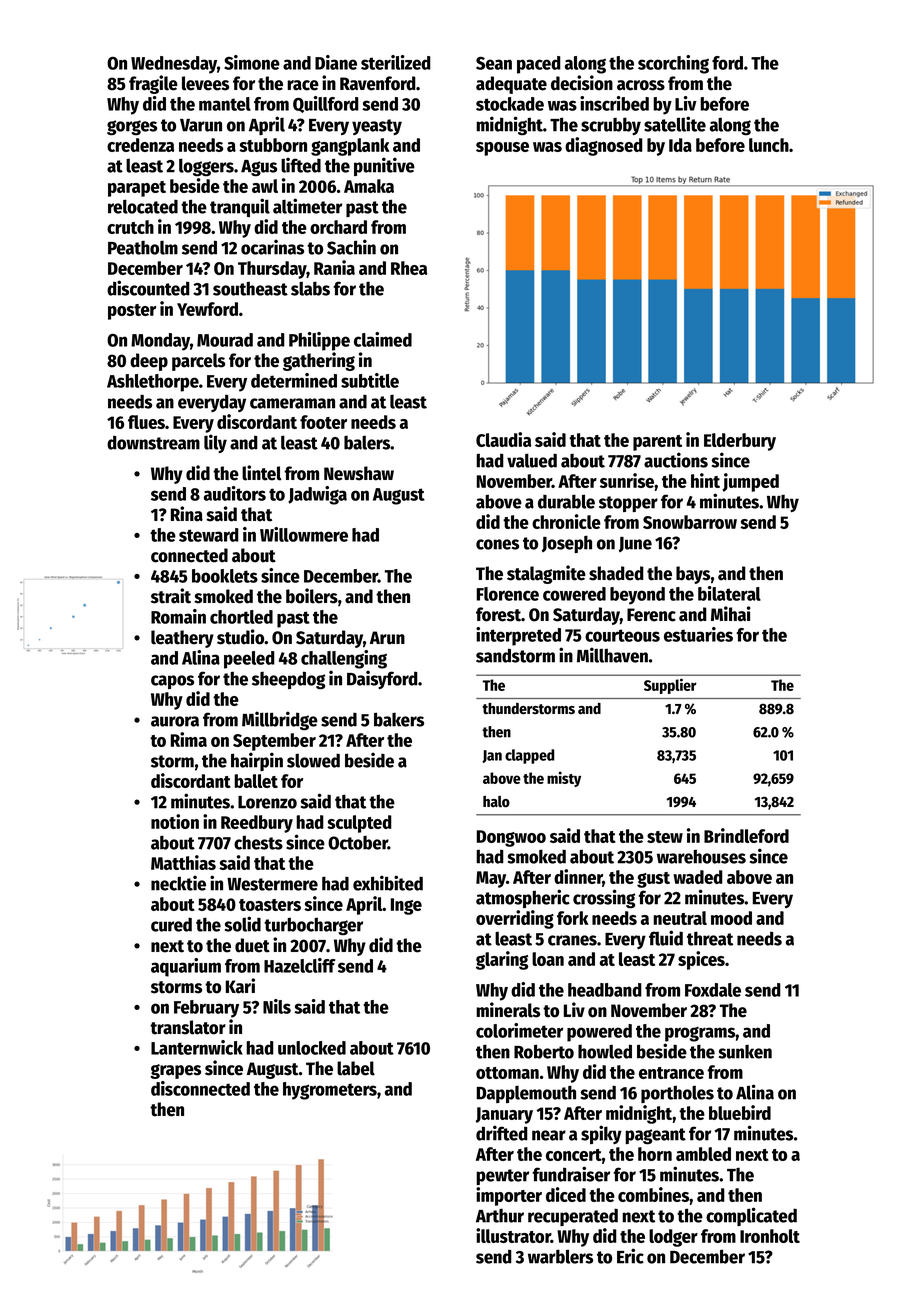 This image has height=1316, width=908. What do you see at coordinates (336, 62) in the image?
I see `Diane` at bounding box center [336, 62].
